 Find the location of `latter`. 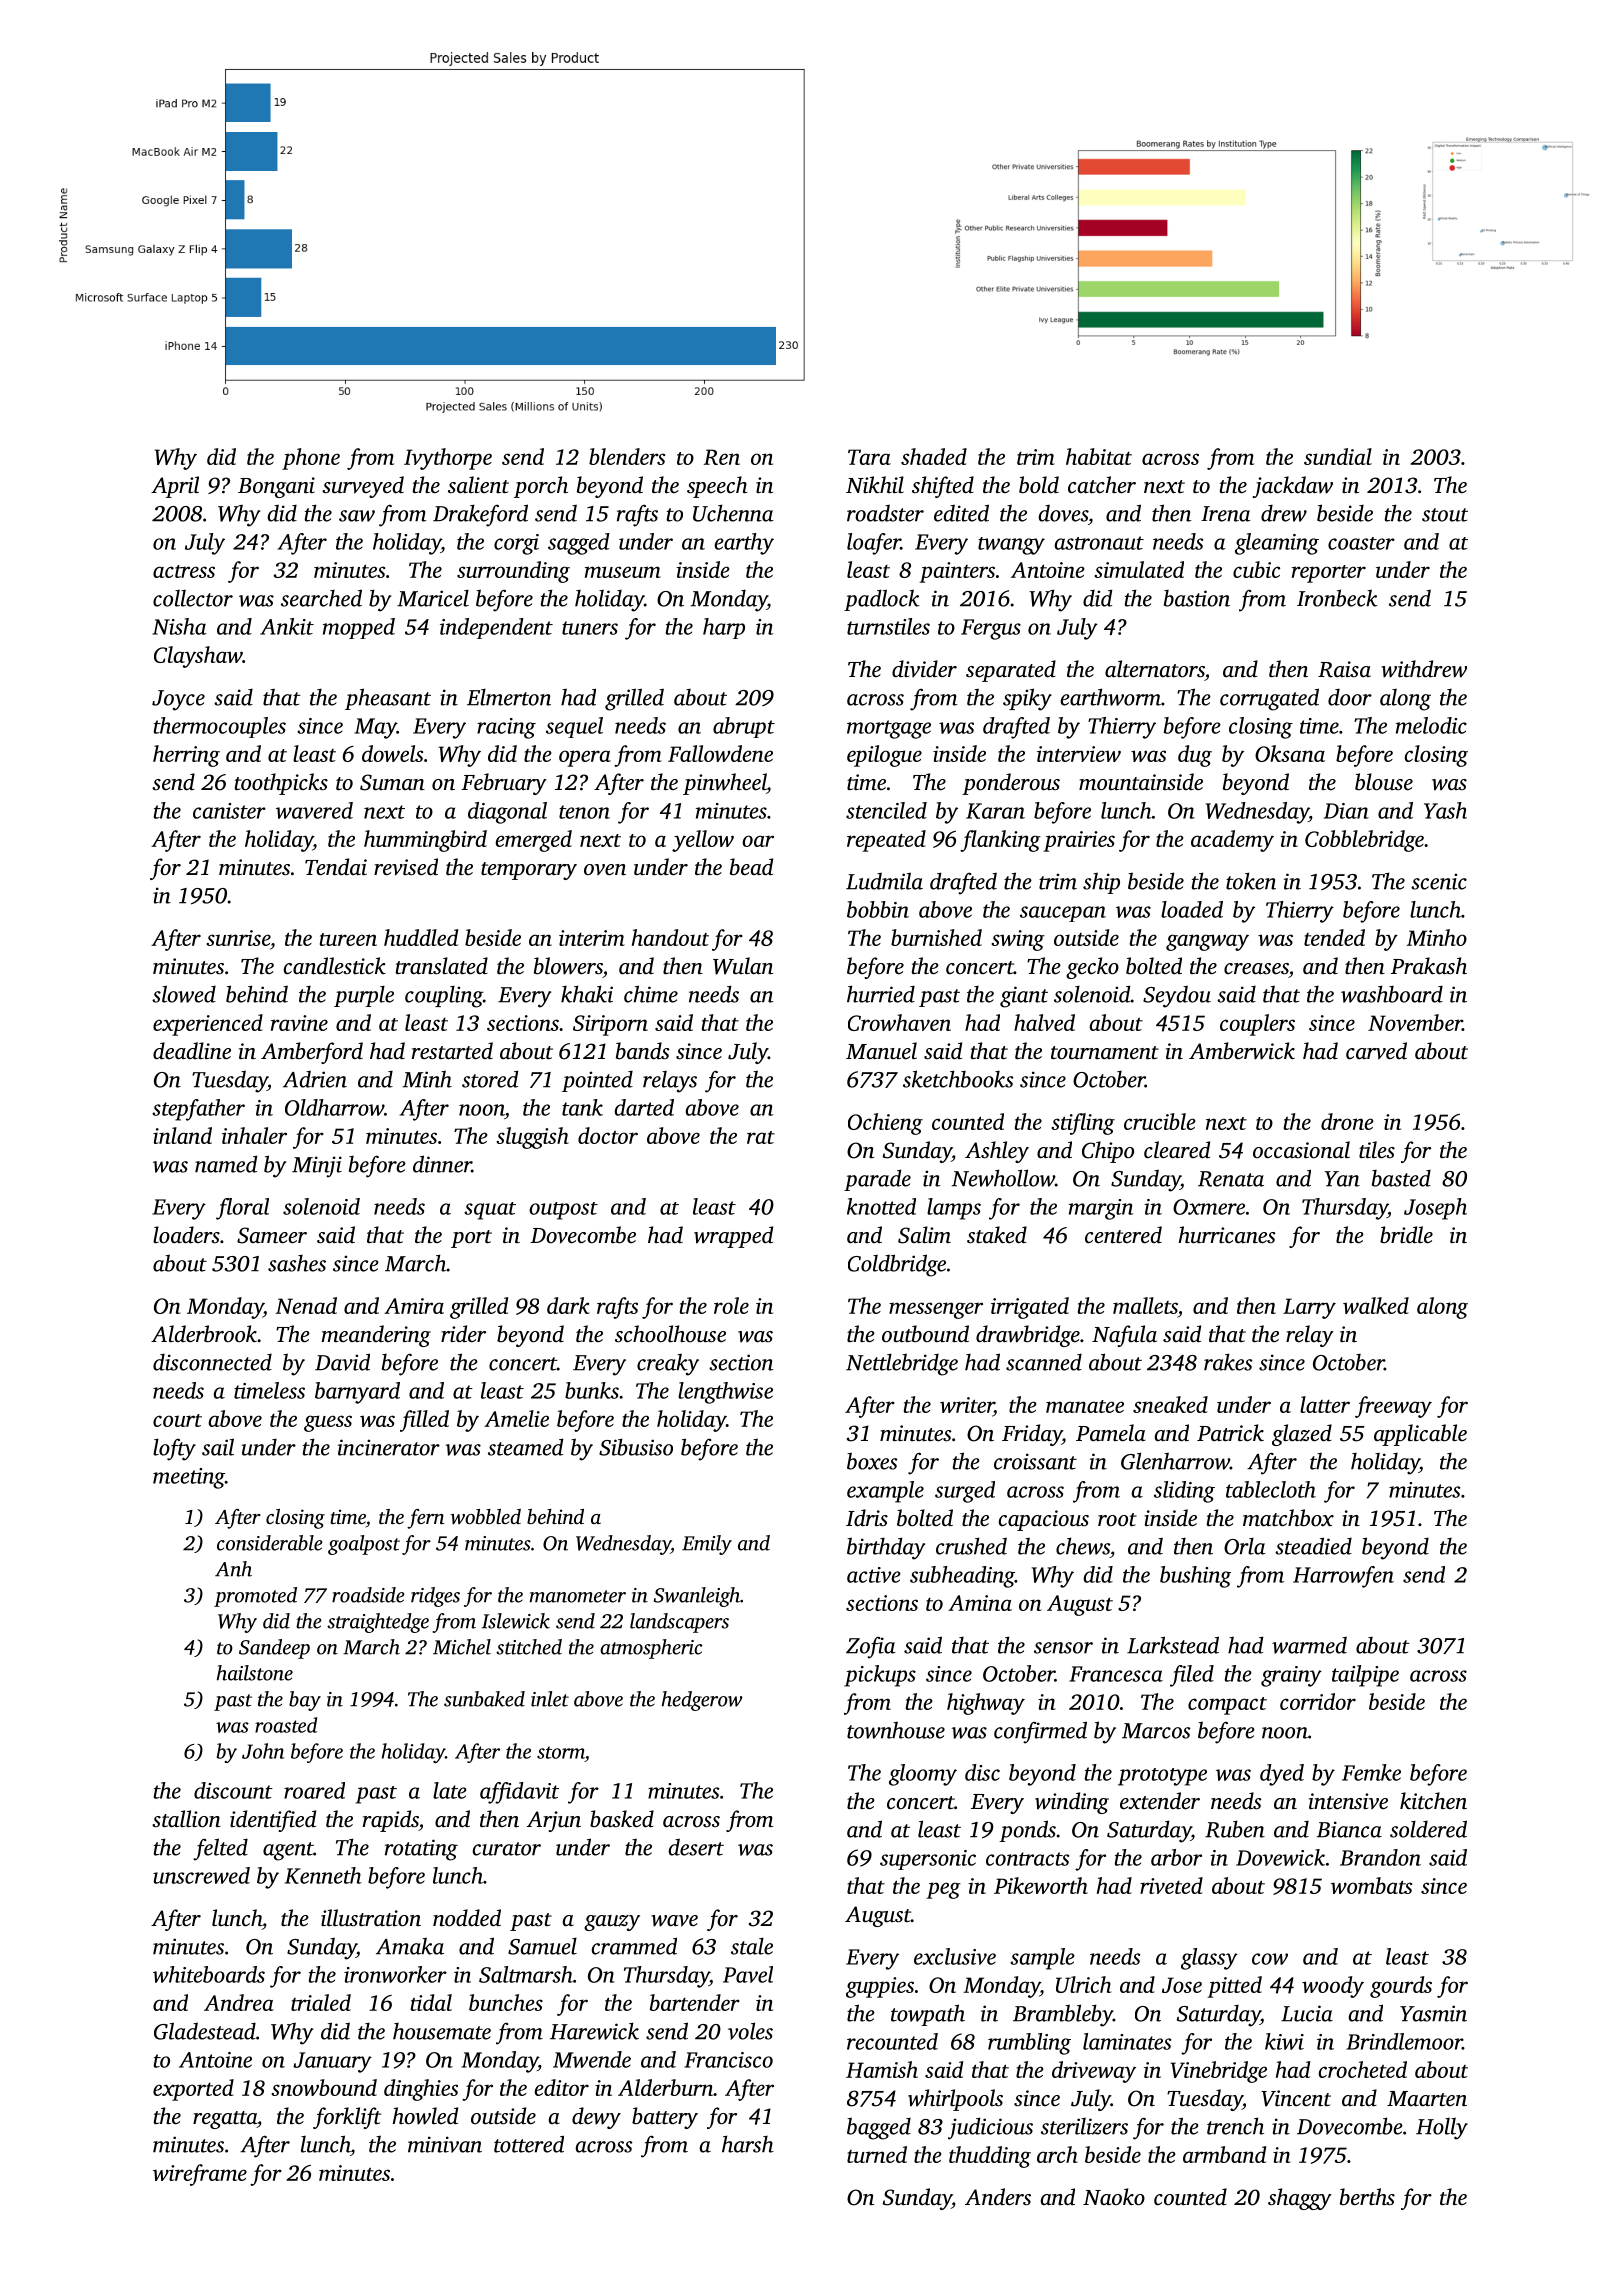

latter is located at coordinates (1325, 1404).
